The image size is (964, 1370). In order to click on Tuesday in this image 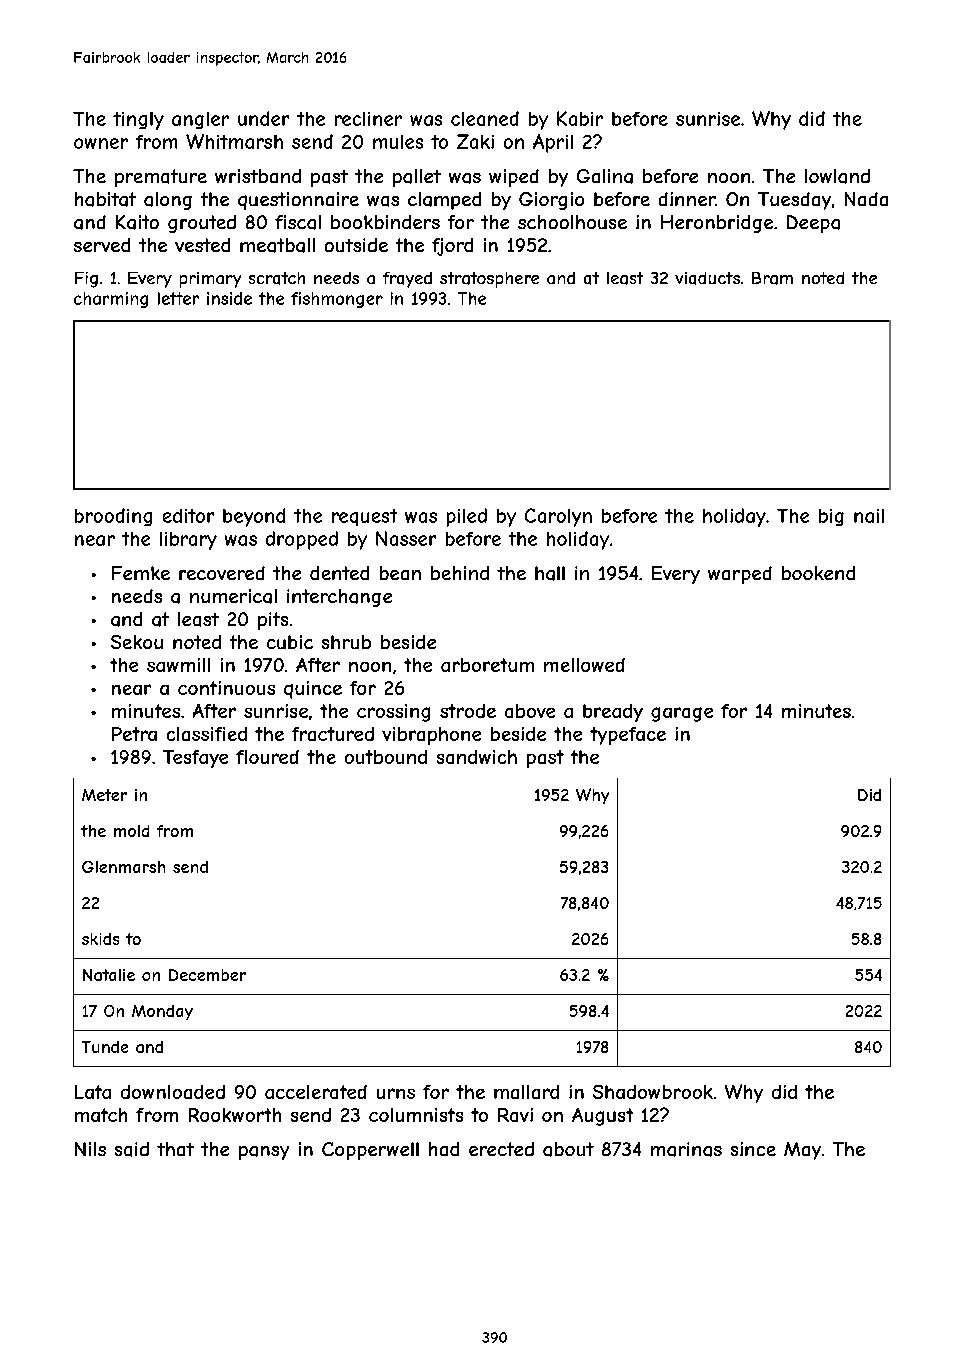, I will do `click(794, 201)`.
